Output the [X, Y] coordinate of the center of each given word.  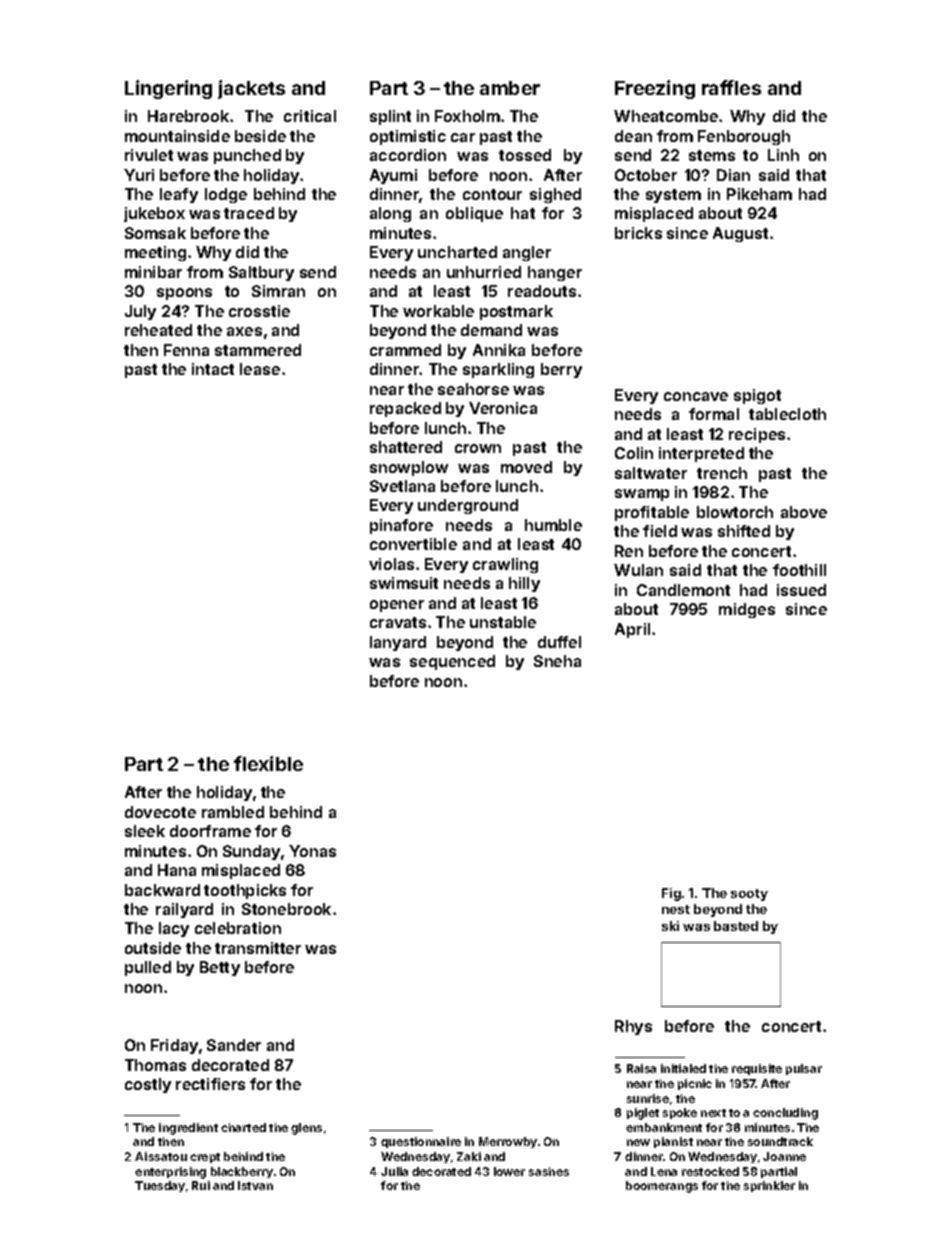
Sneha [557, 661]
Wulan [638, 570]
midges [747, 610]
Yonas [312, 851]
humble [553, 525]
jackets [251, 89]
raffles [731, 87]
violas [391, 564]
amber [510, 88]
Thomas [155, 1065]
